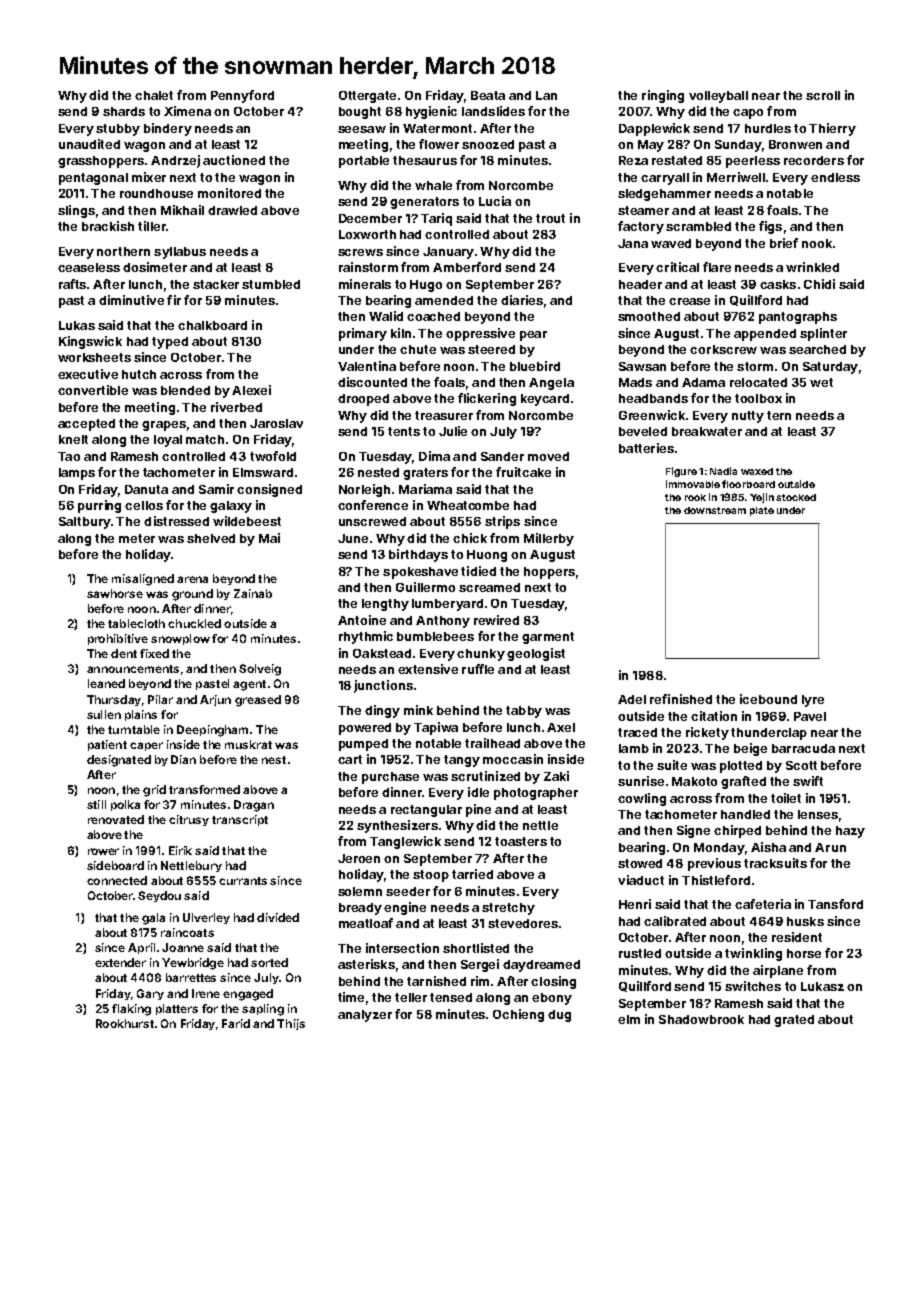 The height and width of the document is (1308, 924). I want to click on unscrewed, so click(372, 521).
